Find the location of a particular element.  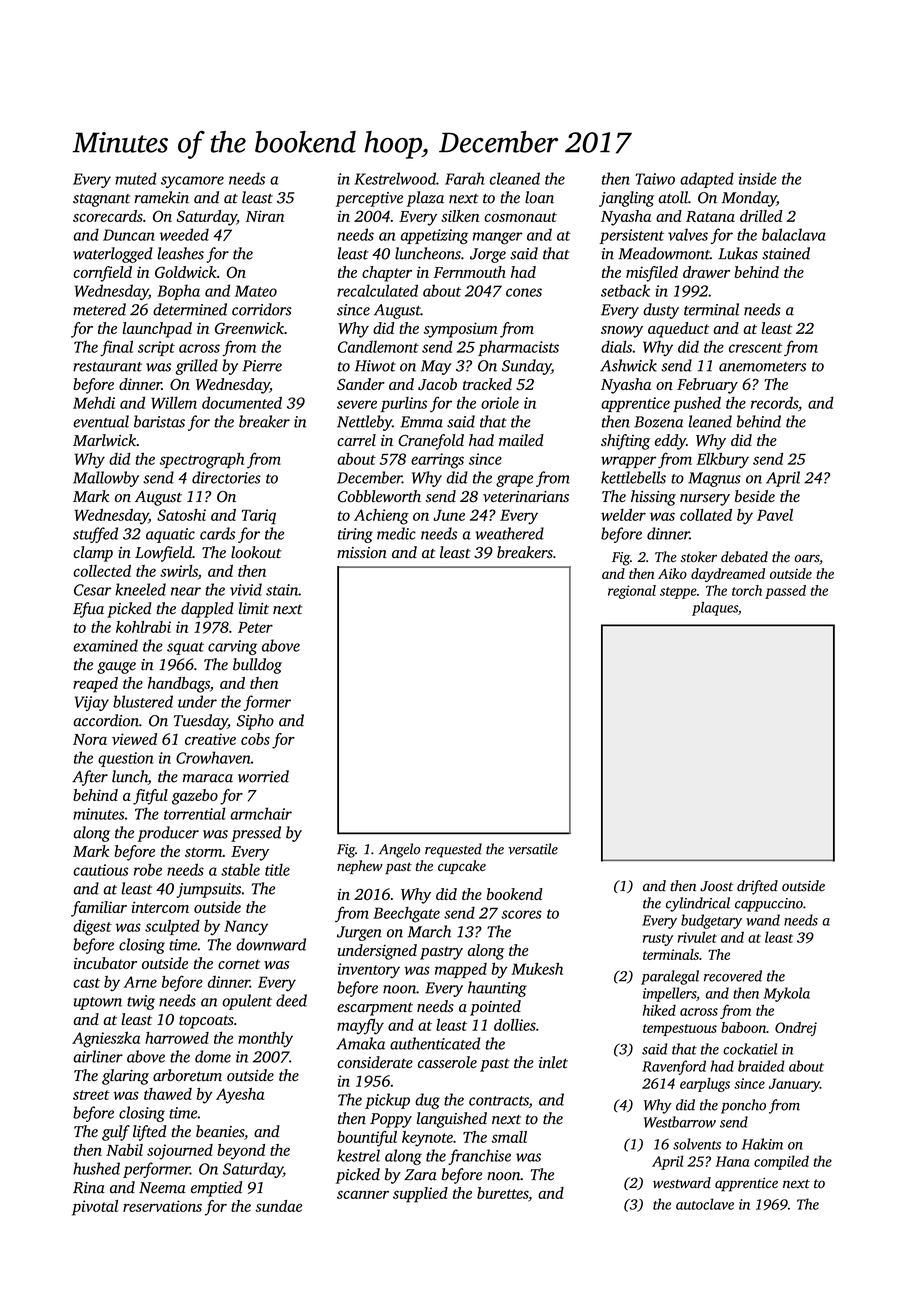

creative is located at coordinates (210, 739).
